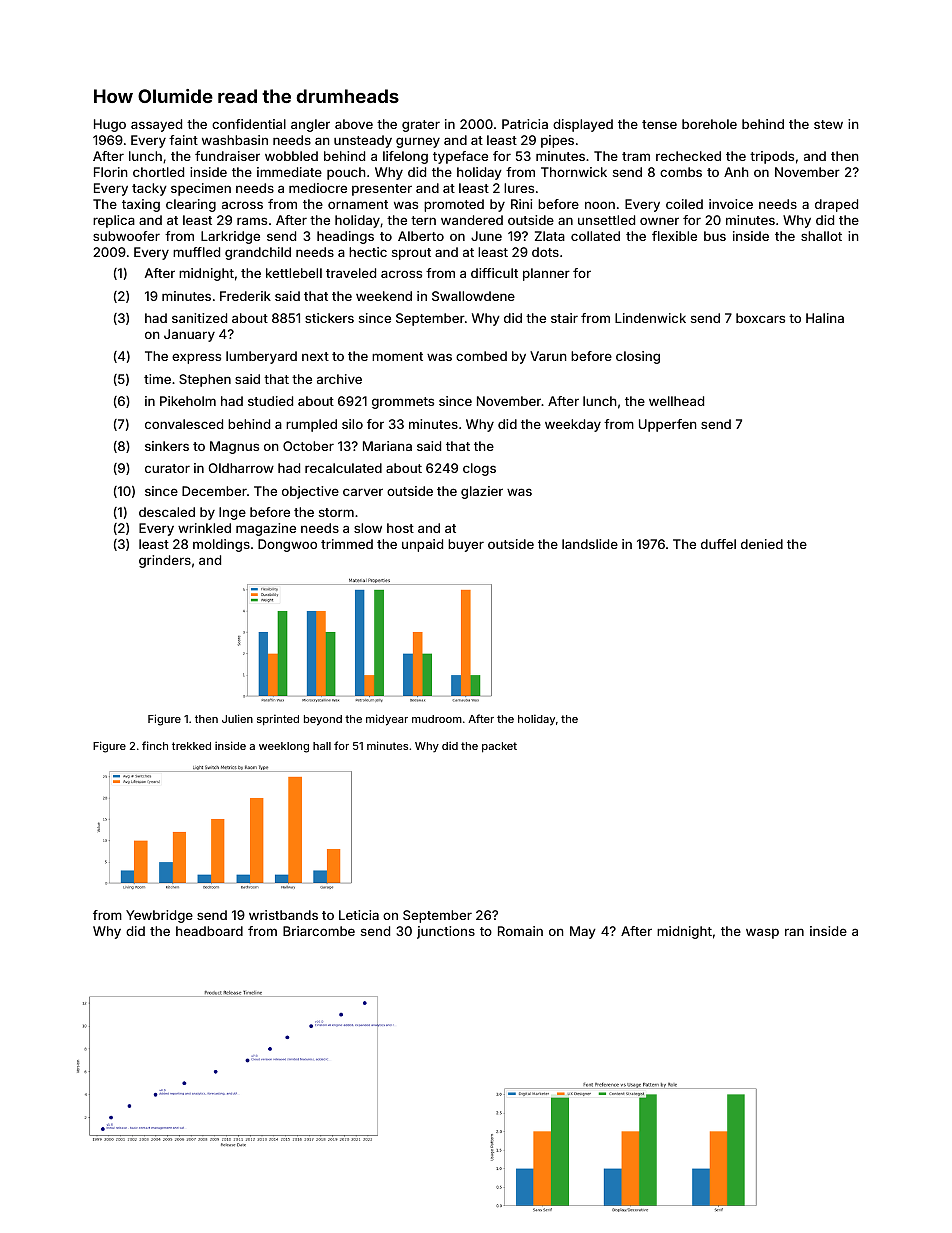 This screenshot has height=1233, width=952. Describe the element at coordinates (318, 188) in the screenshot. I see `mediocre` at that location.
